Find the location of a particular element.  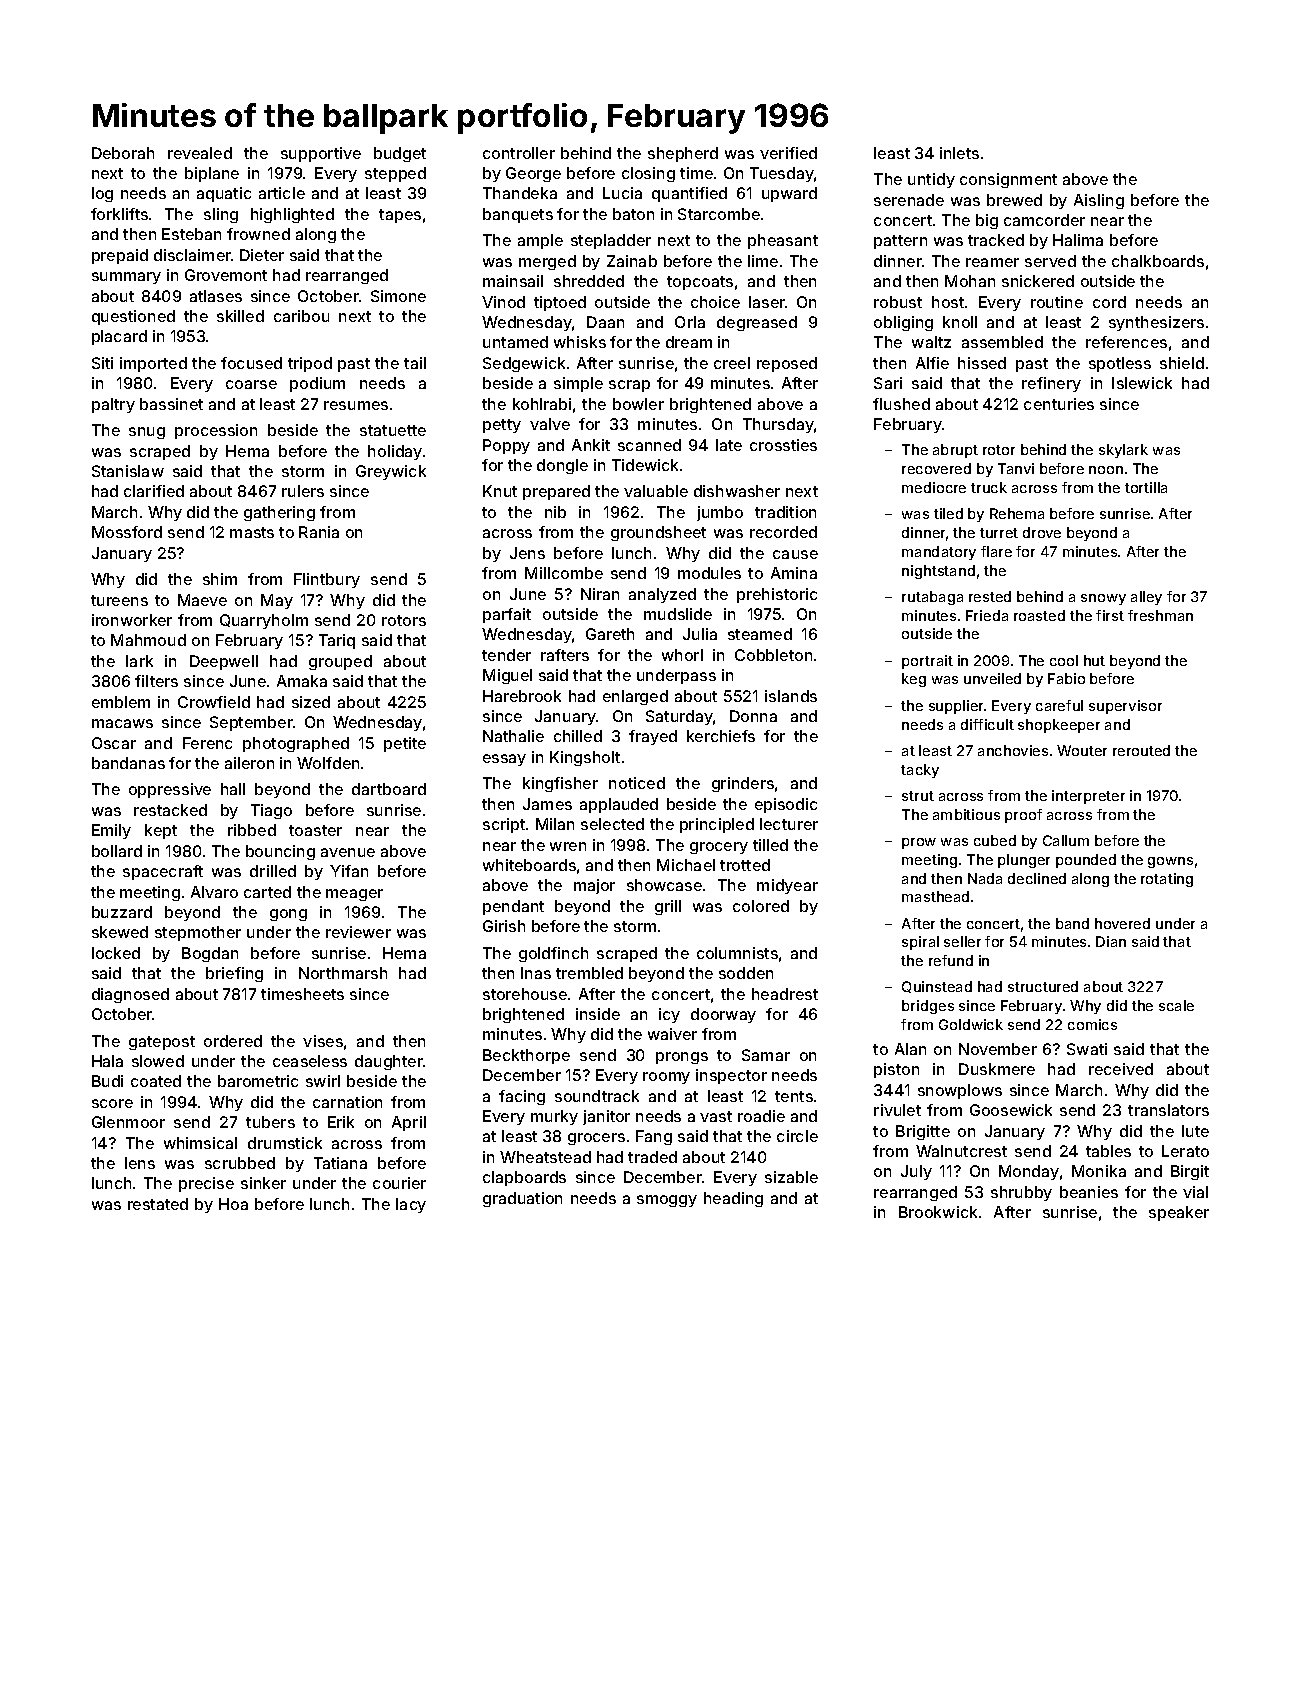

controller is located at coordinates (519, 153).
